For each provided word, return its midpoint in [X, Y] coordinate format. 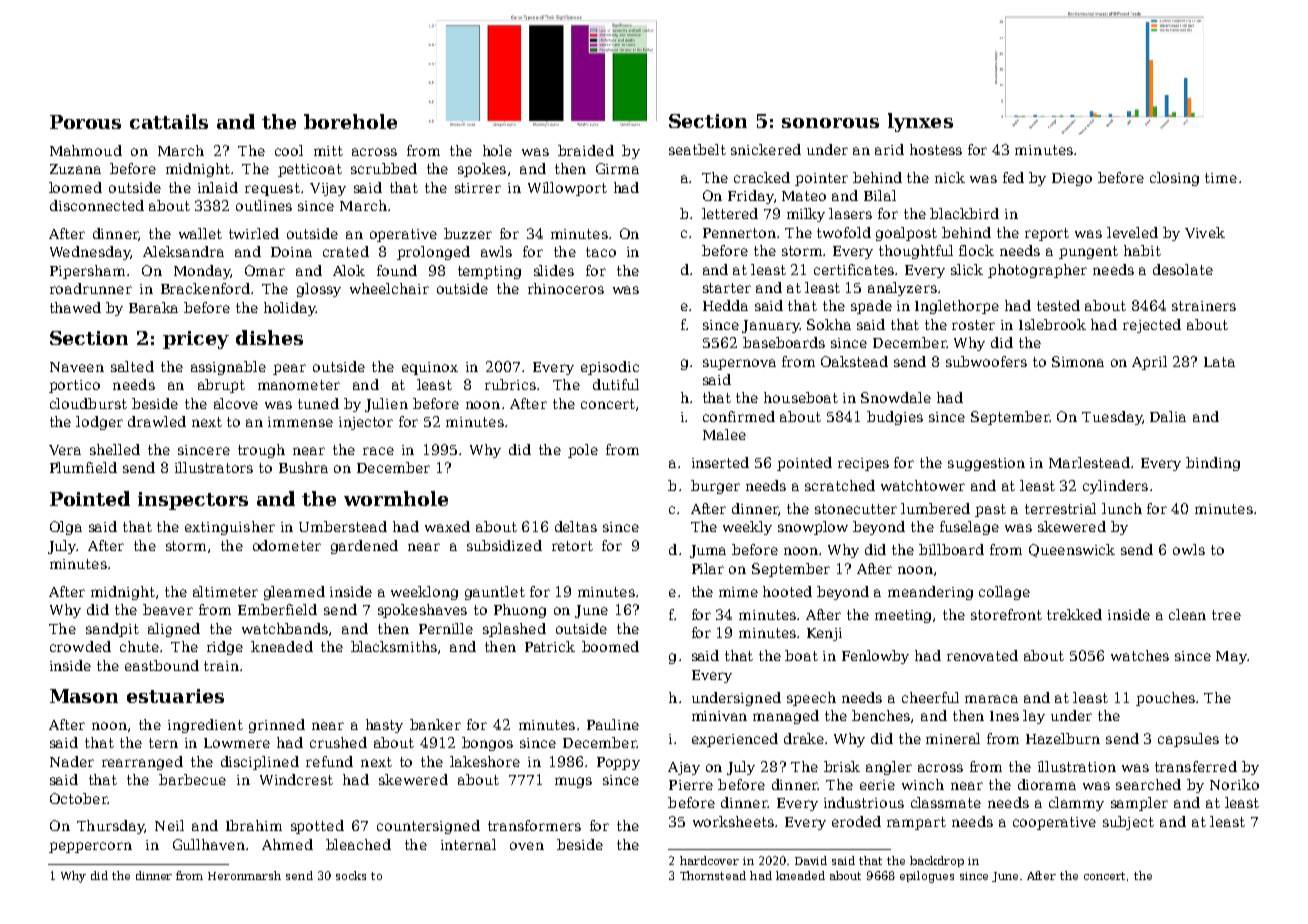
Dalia [1168, 416]
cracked [762, 177]
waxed [447, 526]
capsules [1188, 740]
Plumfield [83, 467]
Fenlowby [875, 657]
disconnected [97, 205]
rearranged [142, 763]
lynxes [920, 122]
